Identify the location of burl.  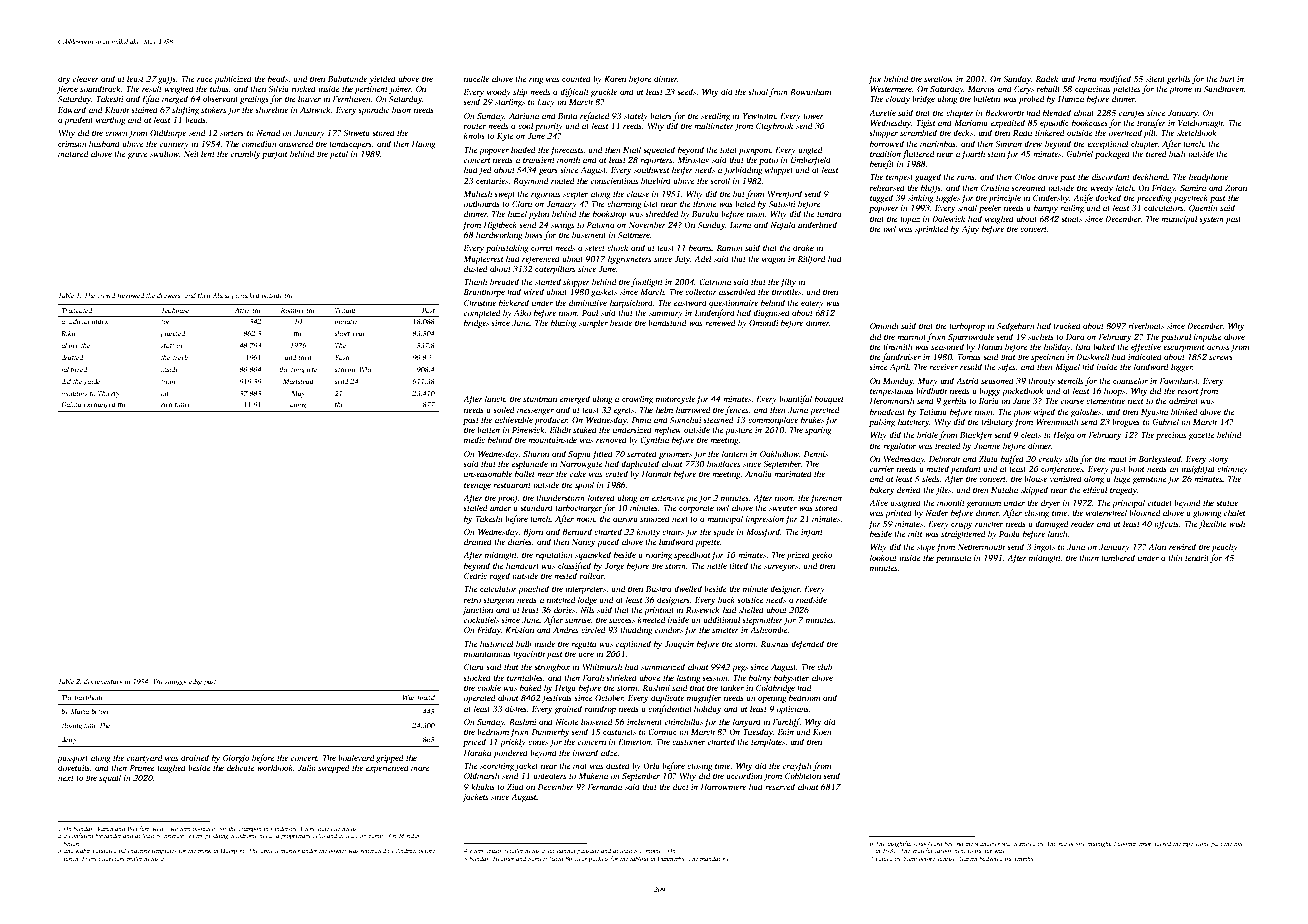
(1227, 78).
